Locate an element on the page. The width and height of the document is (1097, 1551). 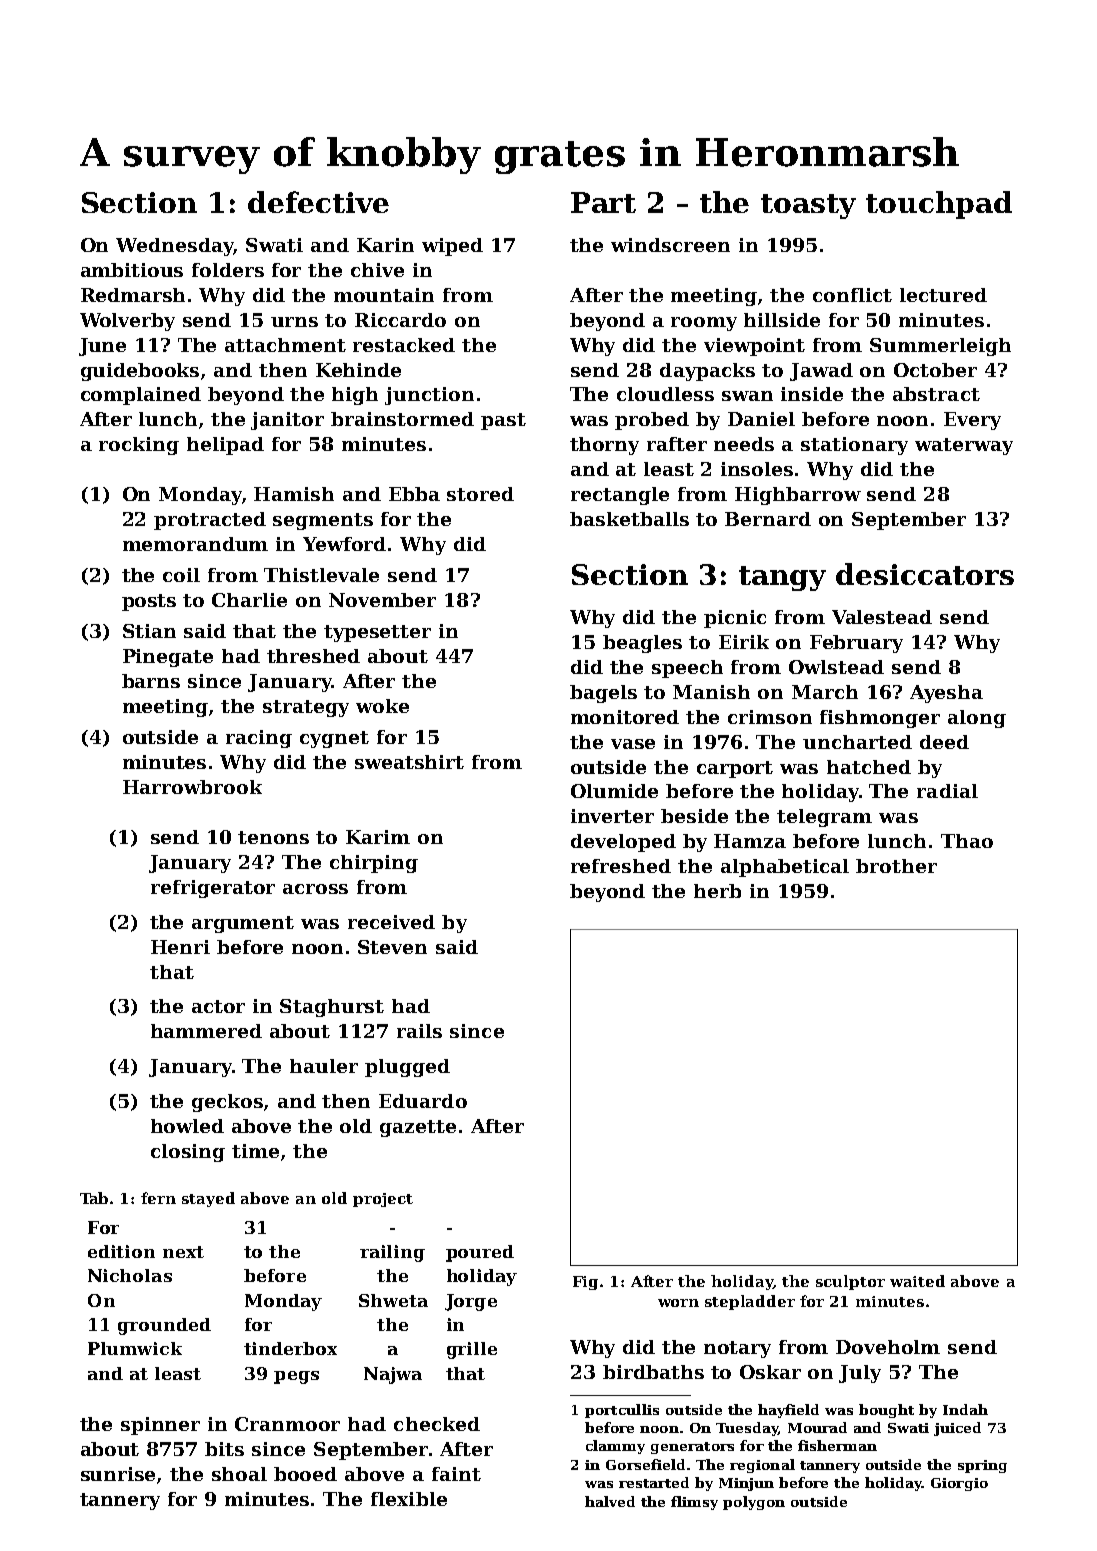
hauler is located at coordinates (324, 1066).
